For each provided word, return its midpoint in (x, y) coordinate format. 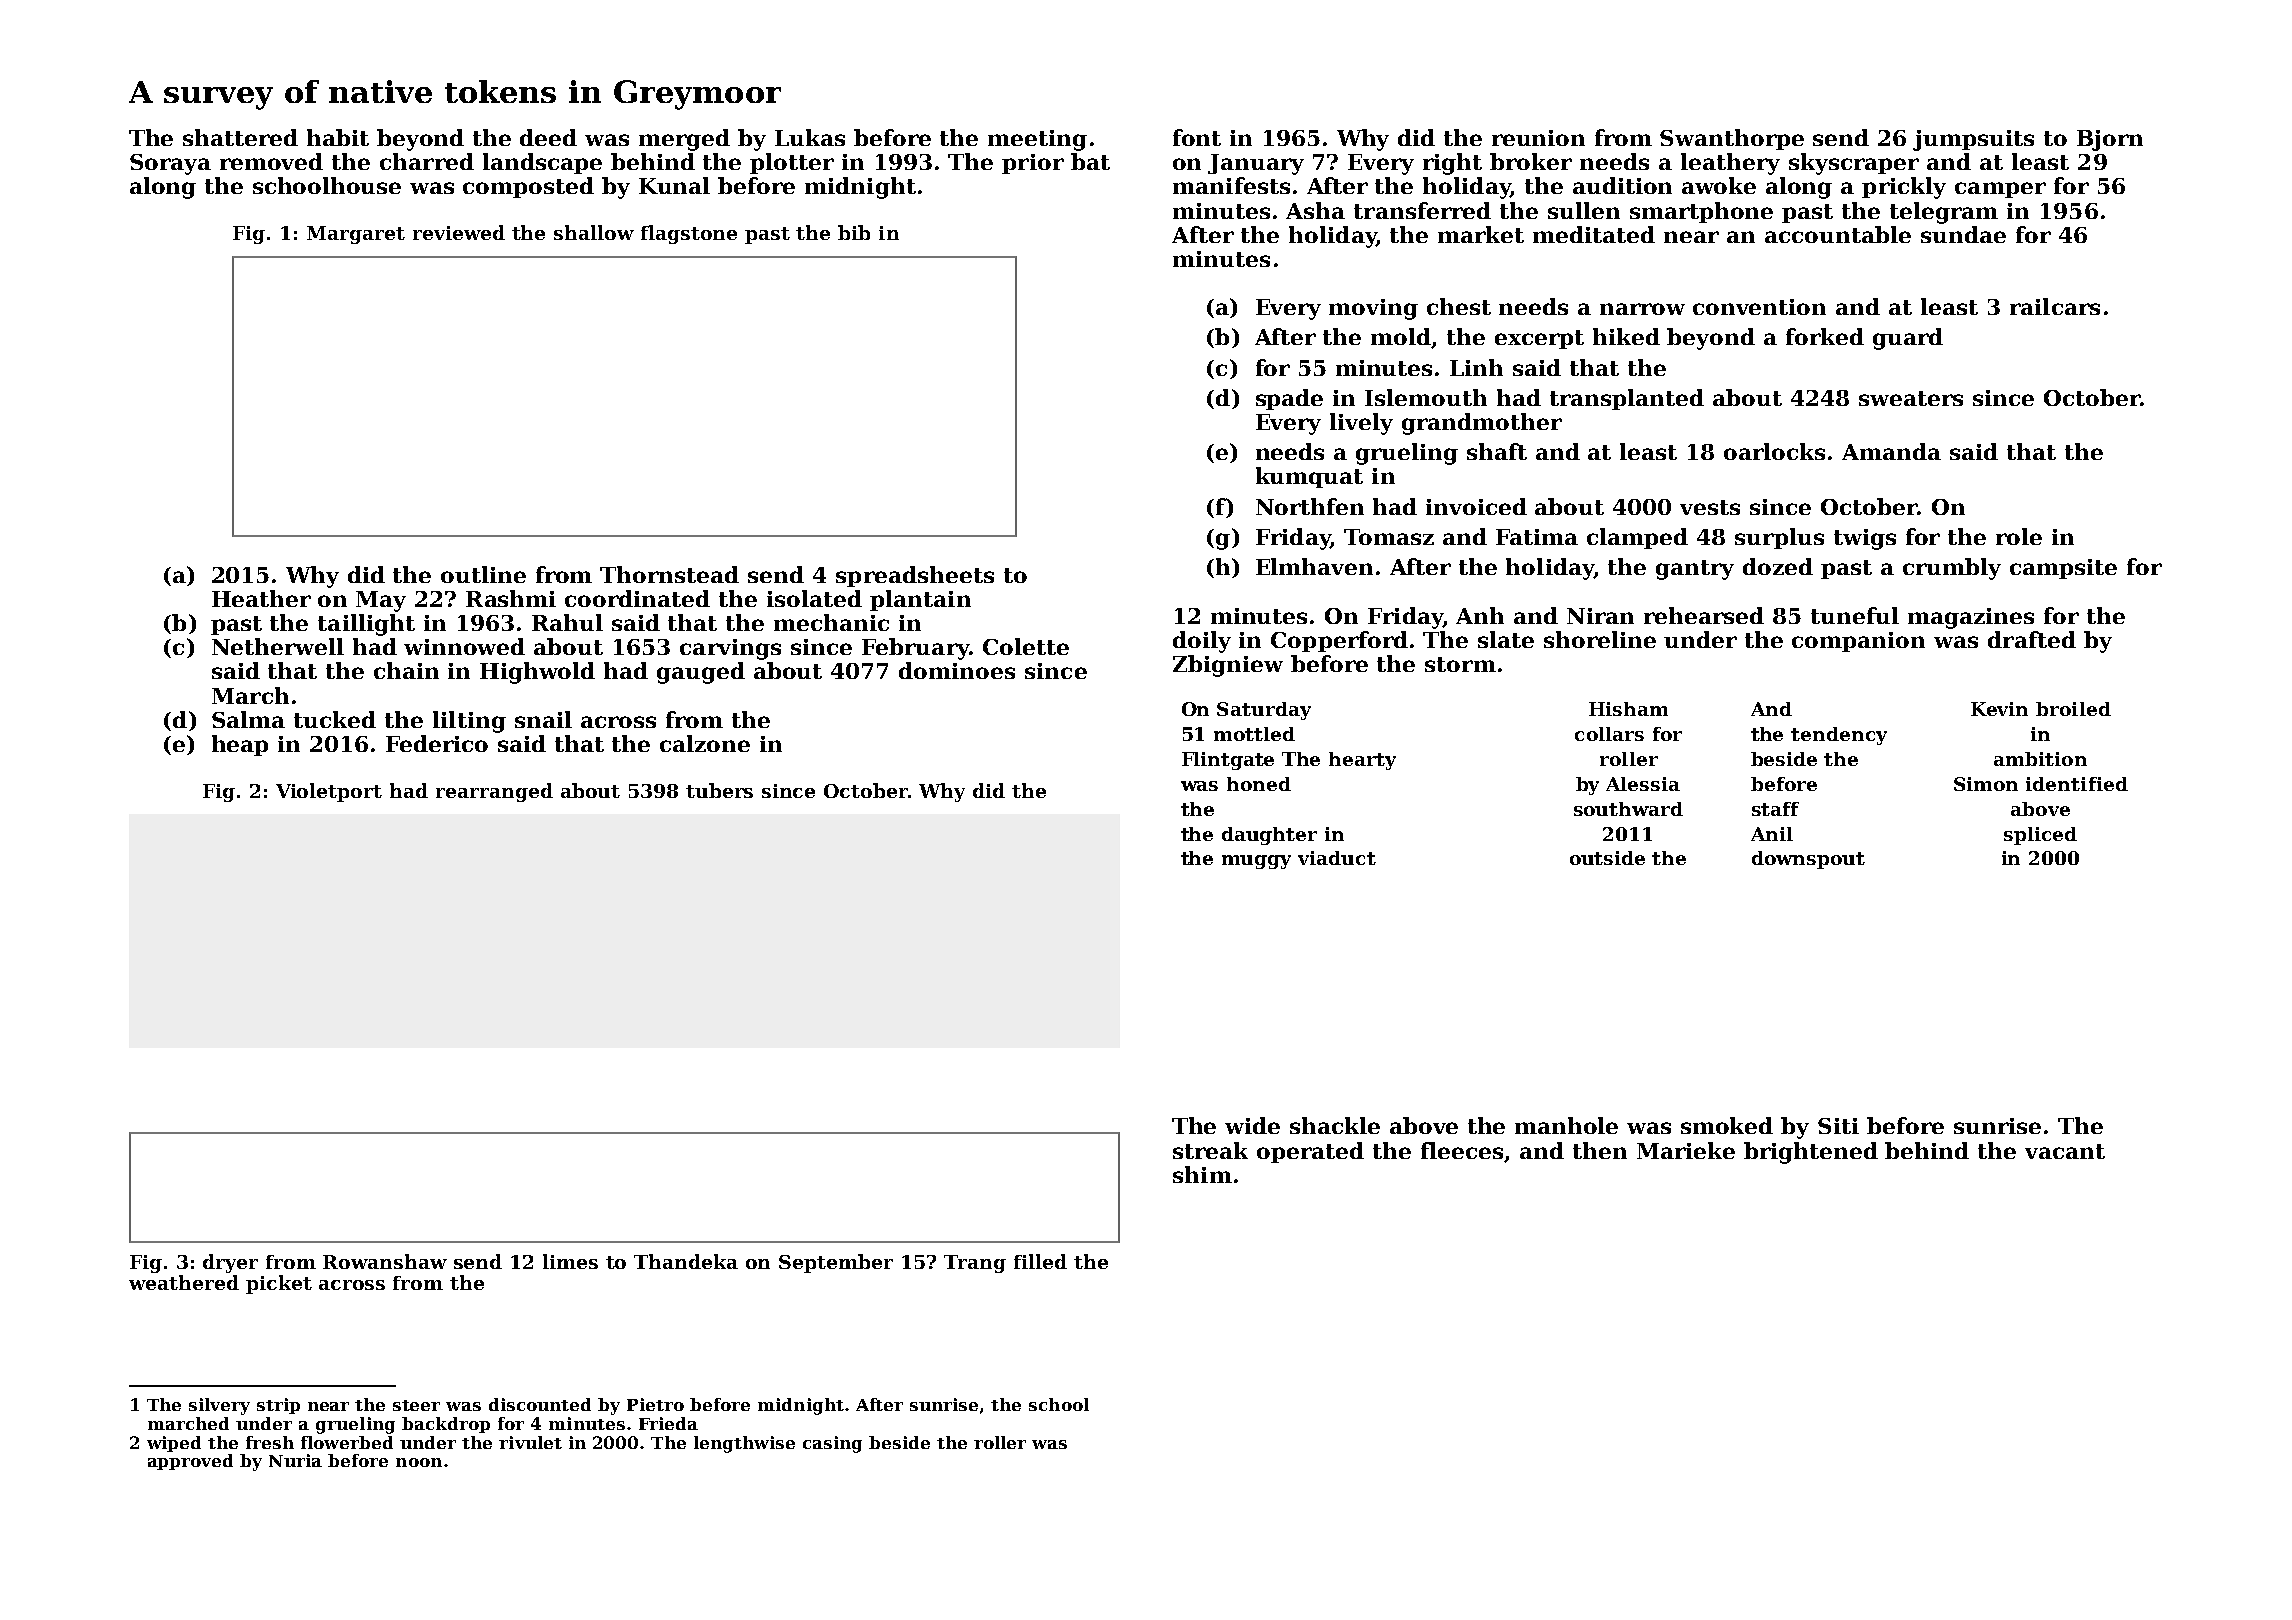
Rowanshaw (385, 1261)
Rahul (567, 622)
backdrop (446, 1425)
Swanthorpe (1732, 139)
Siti (1838, 1126)
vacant (2065, 1151)
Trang (975, 1264)
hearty (1362, 761)
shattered (240, 137)
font (1197, 137)
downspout (1808, 860)
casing (832, 1444)
